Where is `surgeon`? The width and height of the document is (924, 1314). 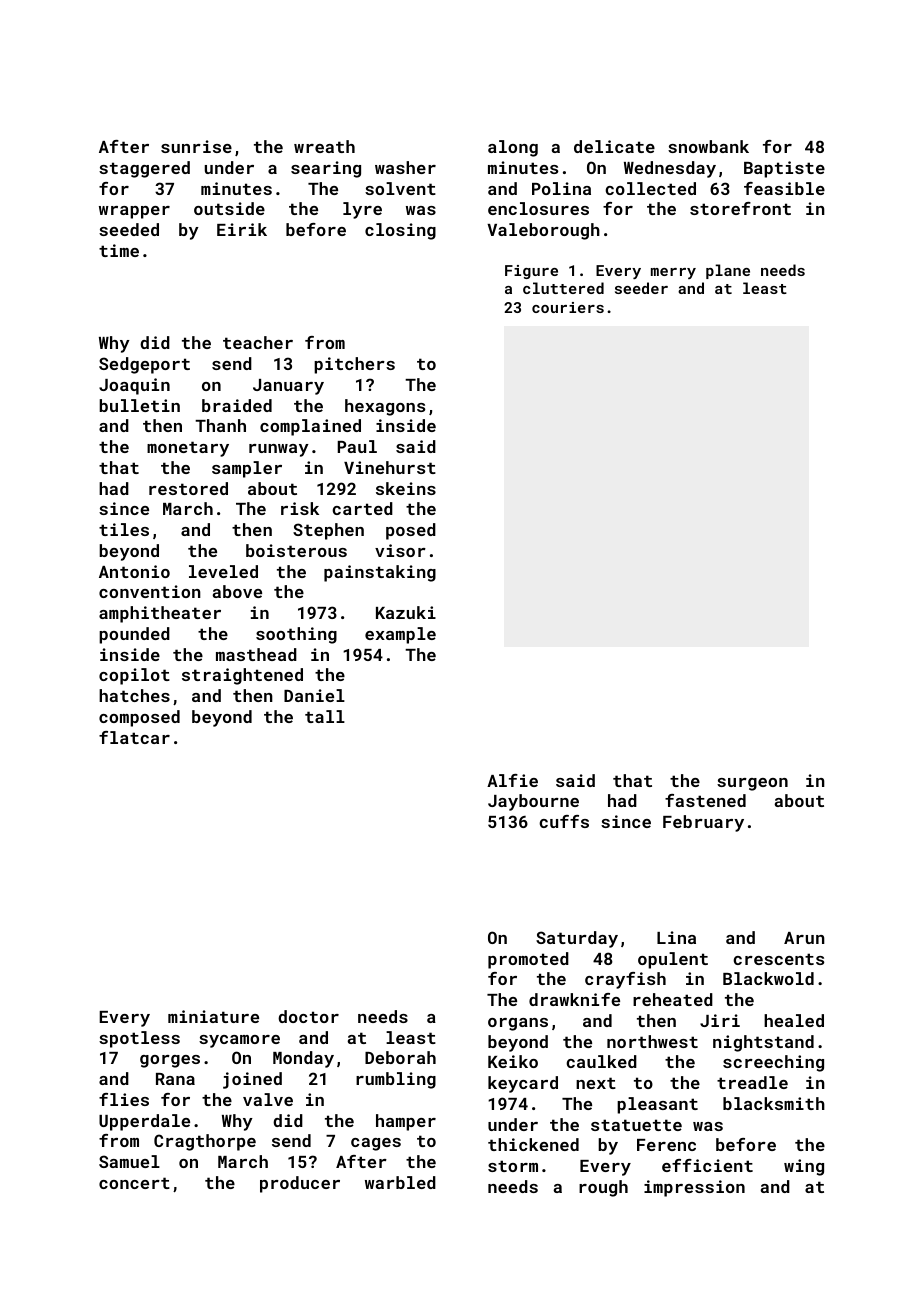
surgeon is located at coordinates (752, 784).
